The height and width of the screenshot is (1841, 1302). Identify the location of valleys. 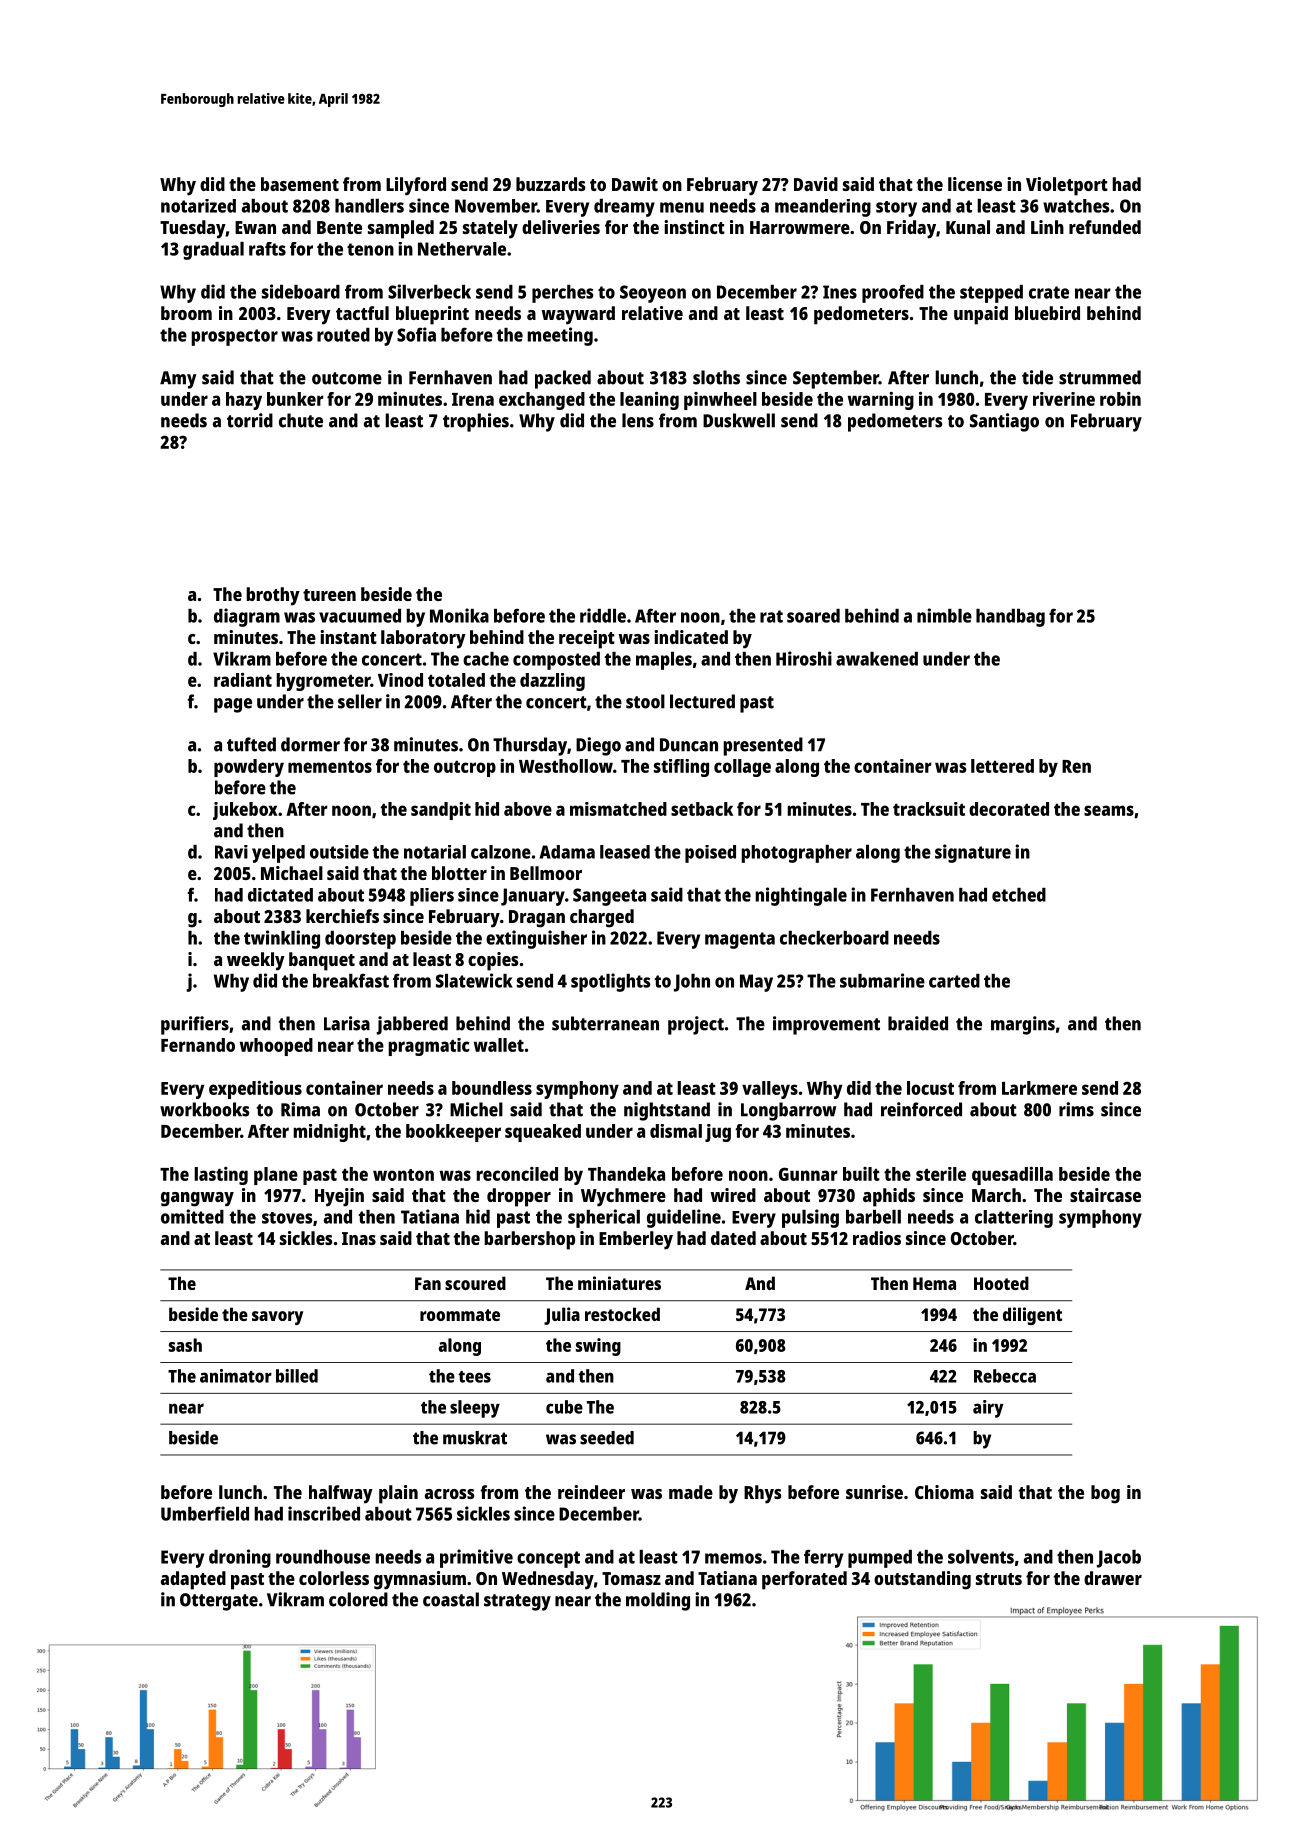
(770, 1090).
